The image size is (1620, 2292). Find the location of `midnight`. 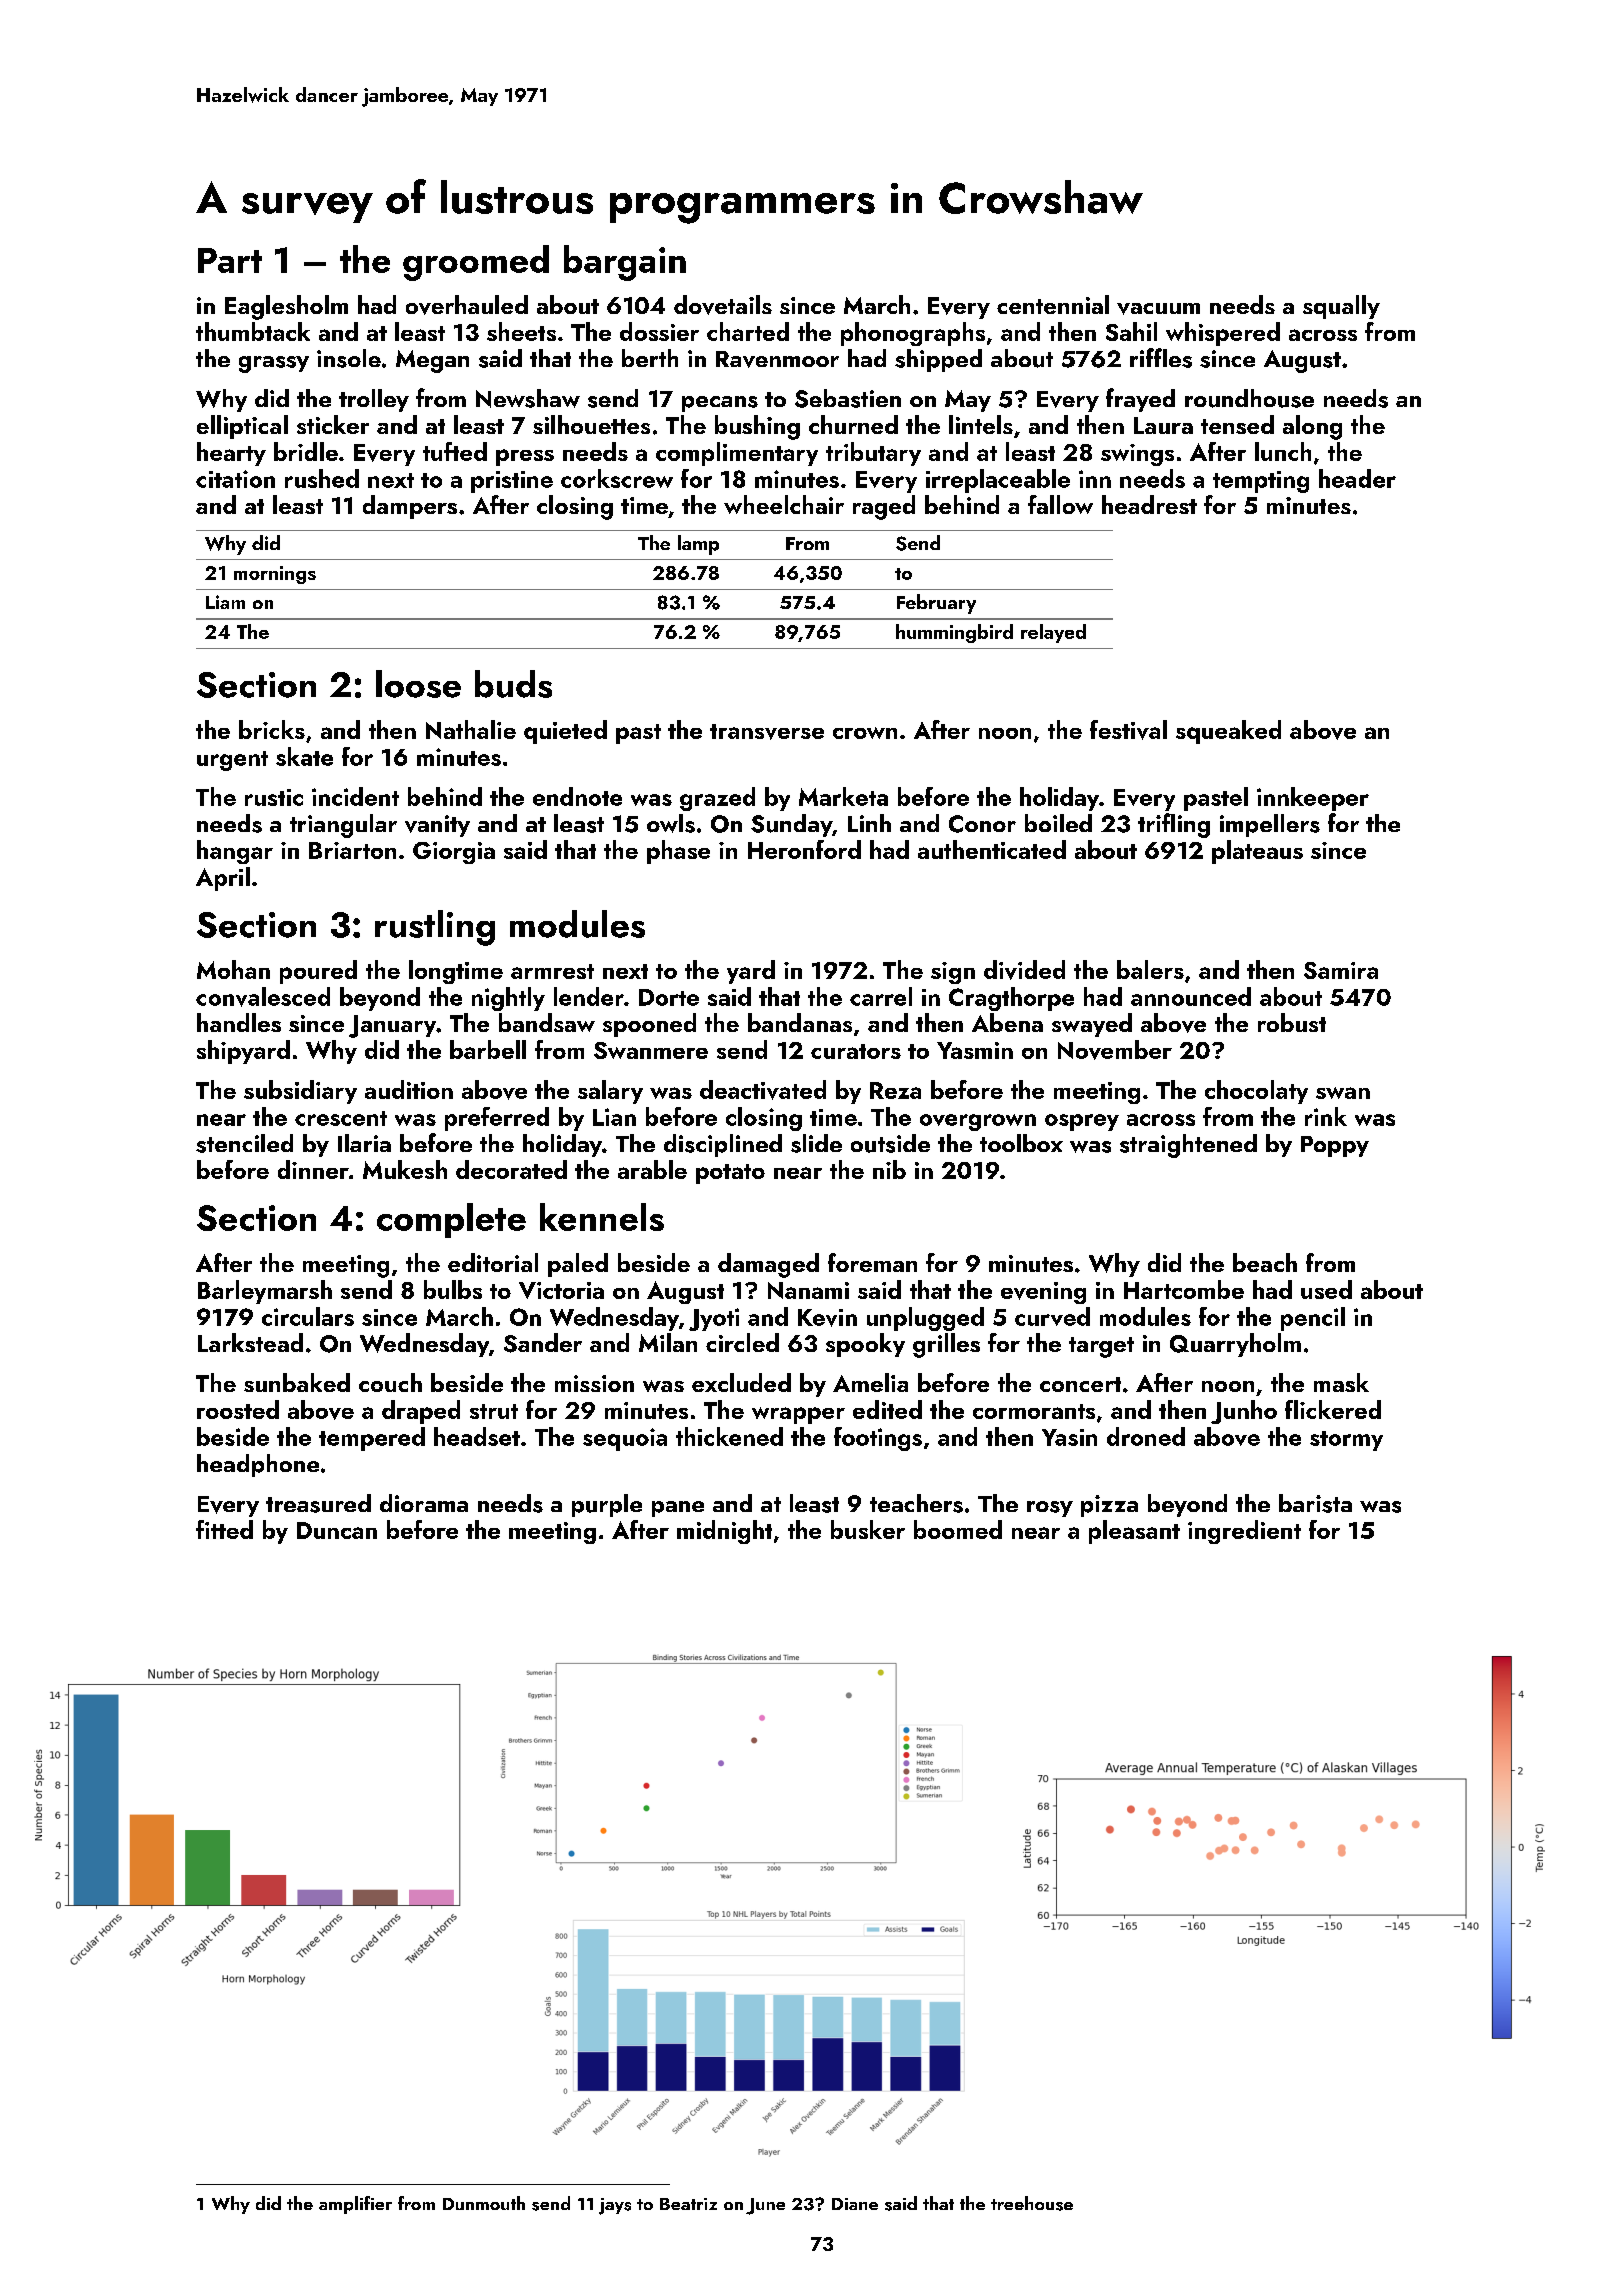

midnight is located at coordinates (724, 1532).
